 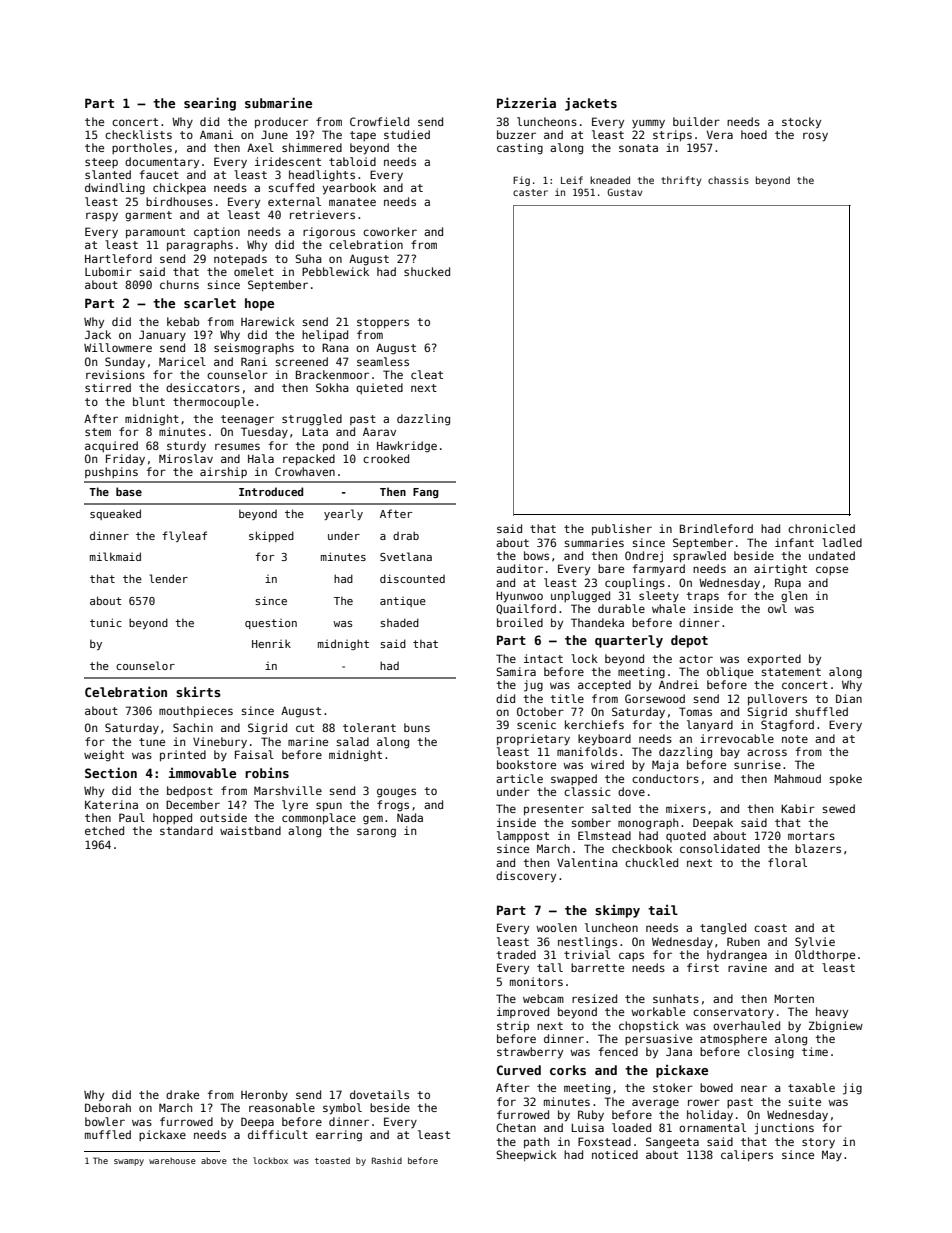 I want to click on searing, so click(x=210, y=104).
